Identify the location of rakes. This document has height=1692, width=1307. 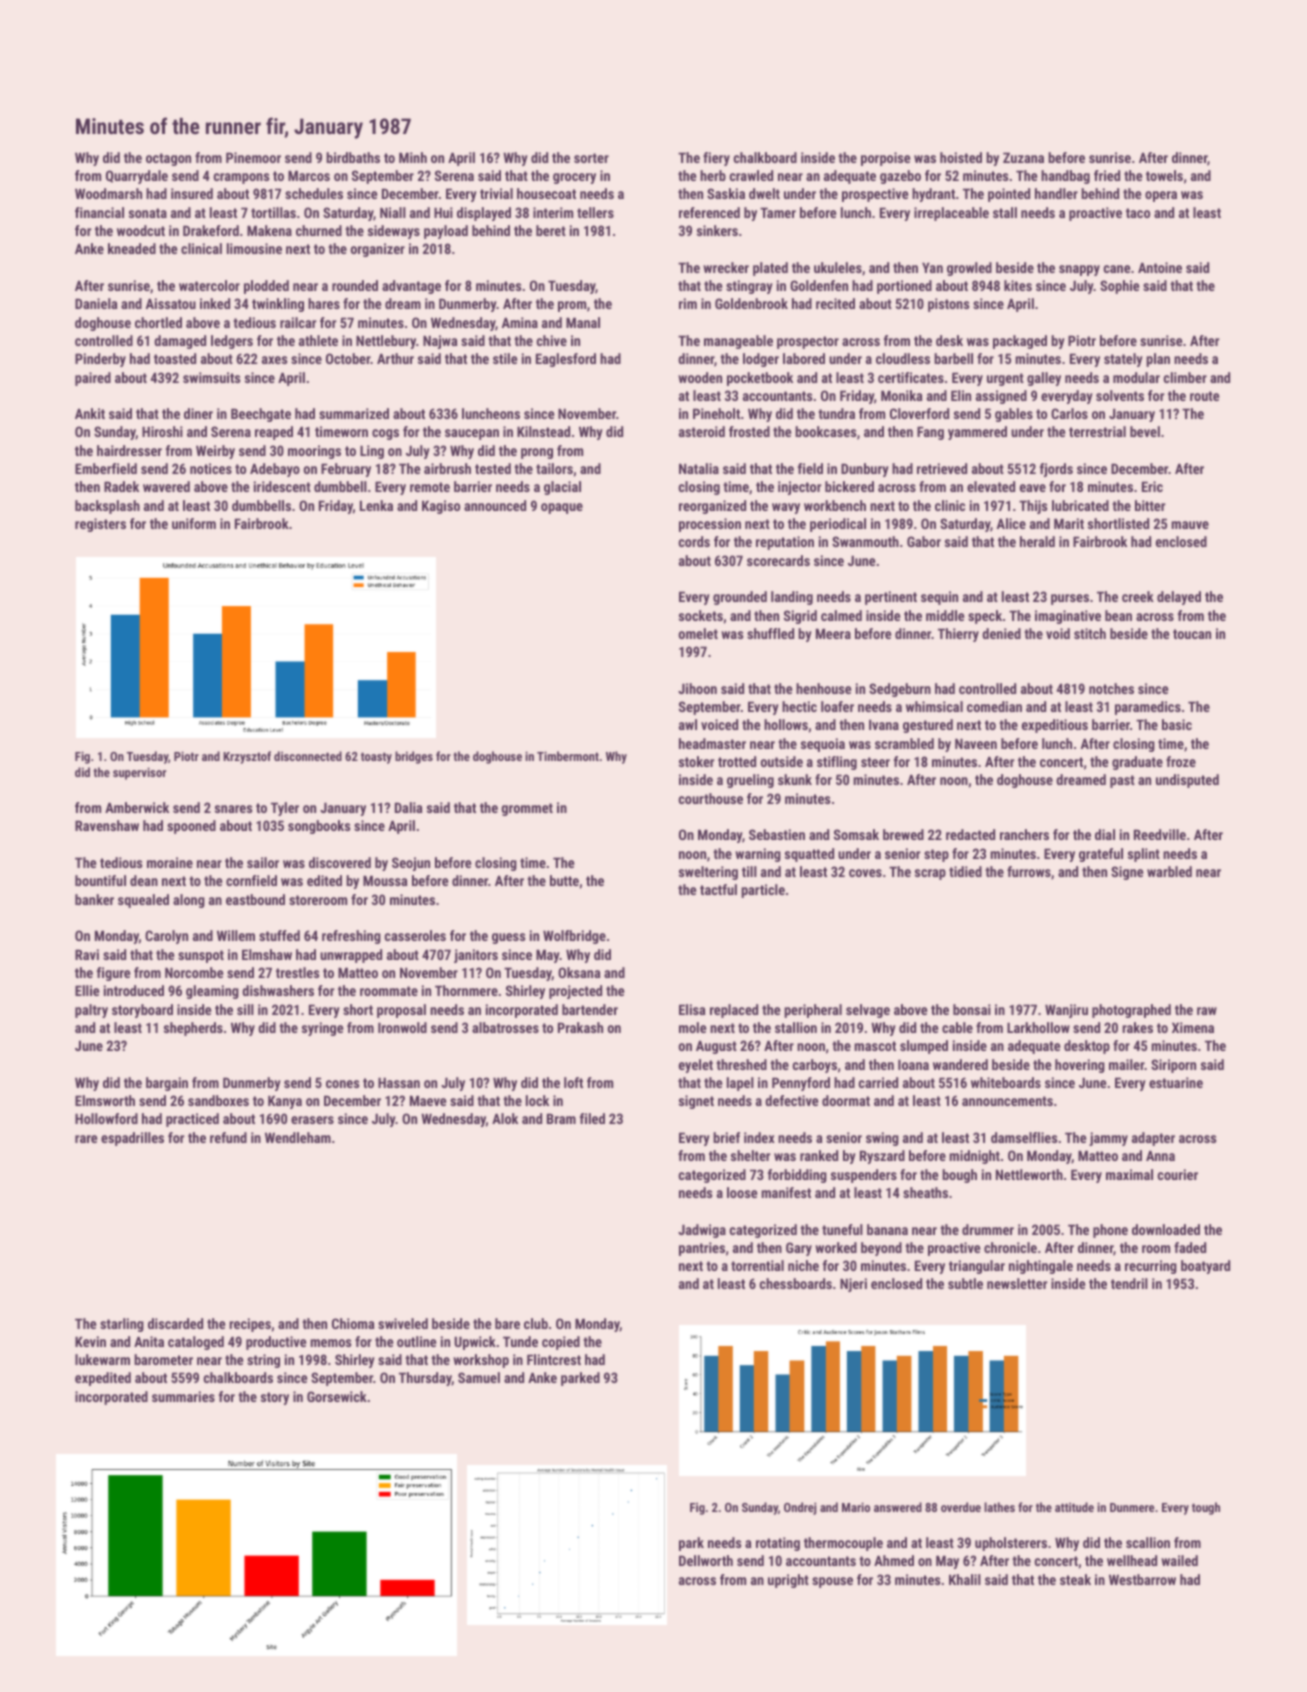
(1137, 1027).
